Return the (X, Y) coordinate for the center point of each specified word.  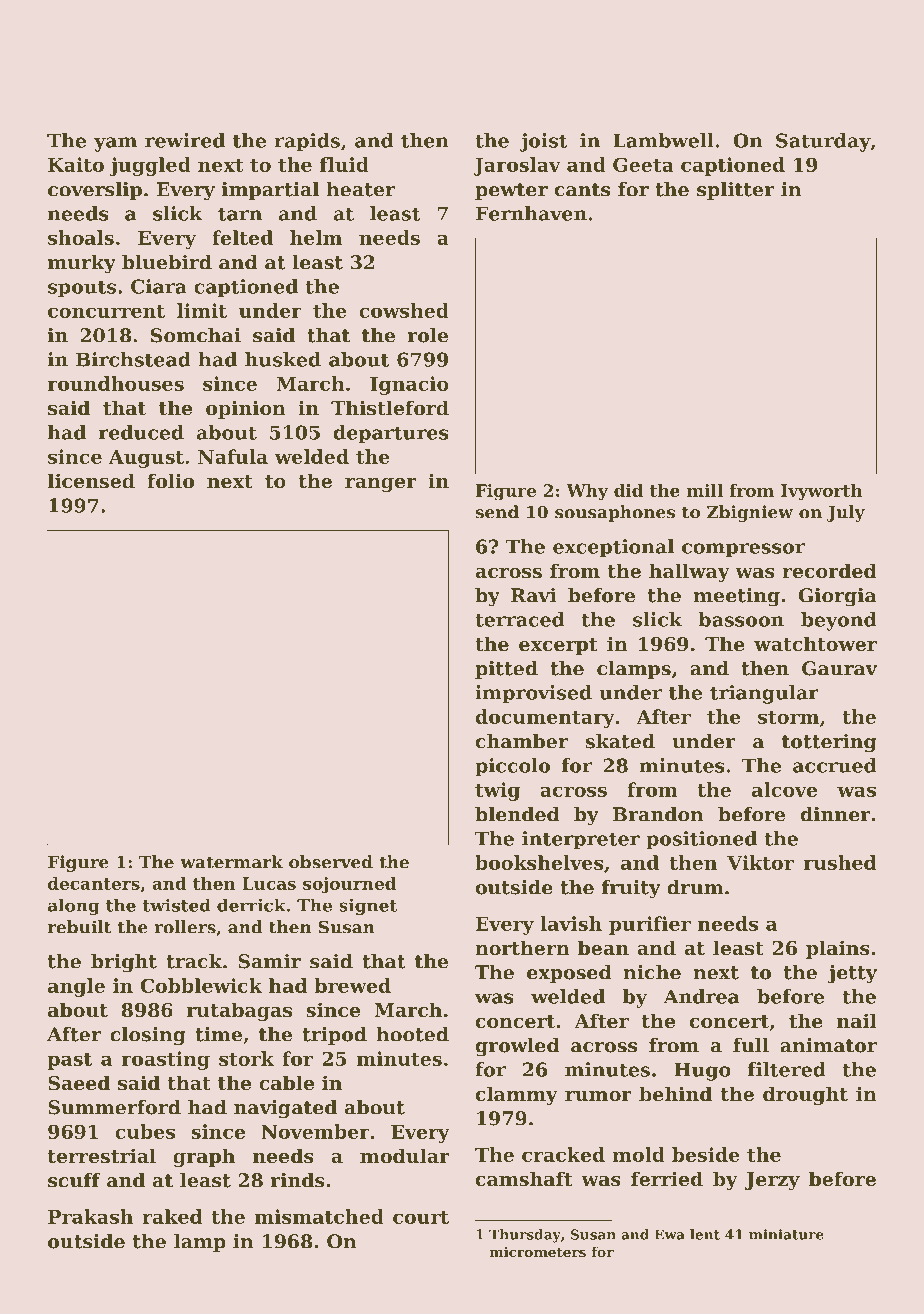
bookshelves (539, 862)
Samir (269, 961)
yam (115, 144)
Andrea (701, 996)
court (421, 1217)
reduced (141, 432)
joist (544, 142)
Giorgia (838, 597)
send (497, 512)
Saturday (823, 142)
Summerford (114, 1107)
